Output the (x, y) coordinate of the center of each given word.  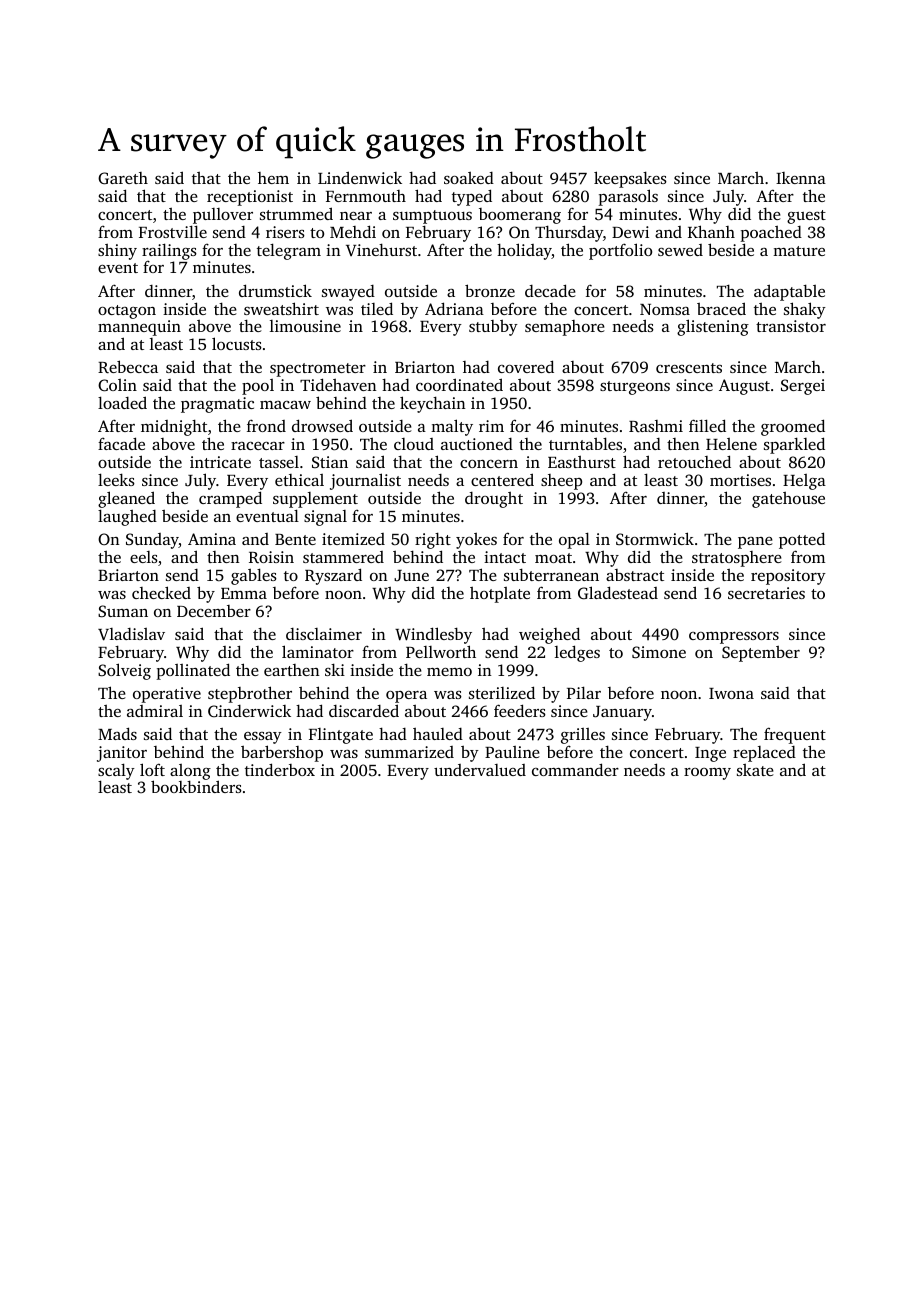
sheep (561, 482)
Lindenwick (360, 177)
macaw (285, 405)
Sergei (803, 387)
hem (273, 178)
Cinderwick (249, 711)
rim (491, 426)
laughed (127, 517)
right (433, 541)
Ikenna (801, 178)
